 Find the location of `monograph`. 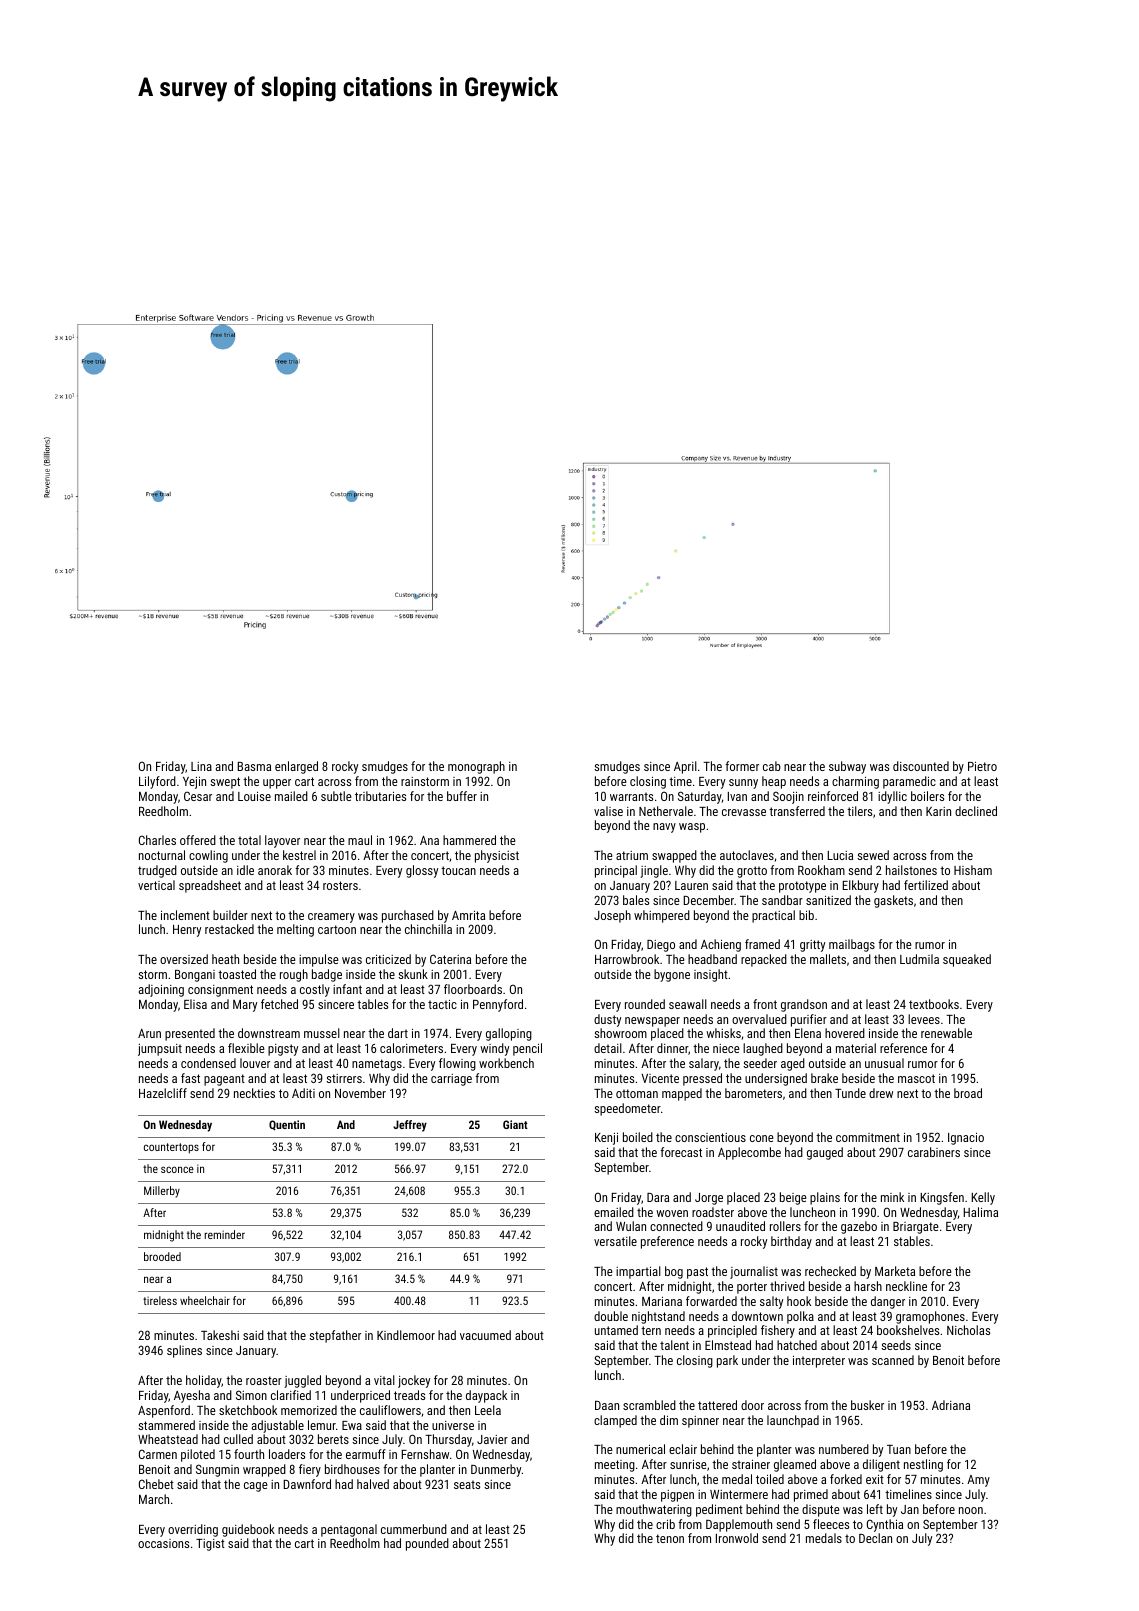

monograph is located at coordinates (476, 767).
